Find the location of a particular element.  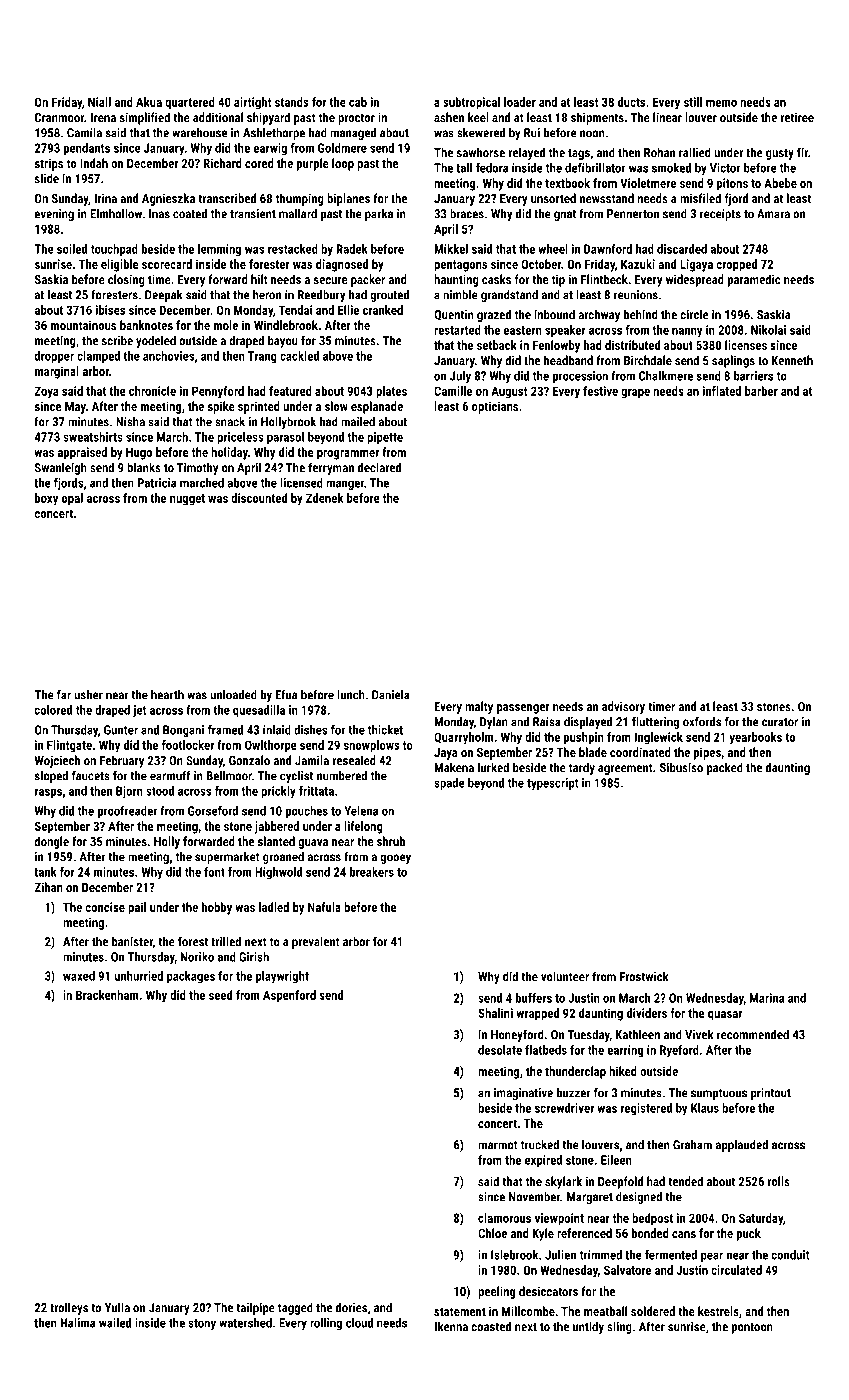

advisory is located at coordinates (623, 707).
